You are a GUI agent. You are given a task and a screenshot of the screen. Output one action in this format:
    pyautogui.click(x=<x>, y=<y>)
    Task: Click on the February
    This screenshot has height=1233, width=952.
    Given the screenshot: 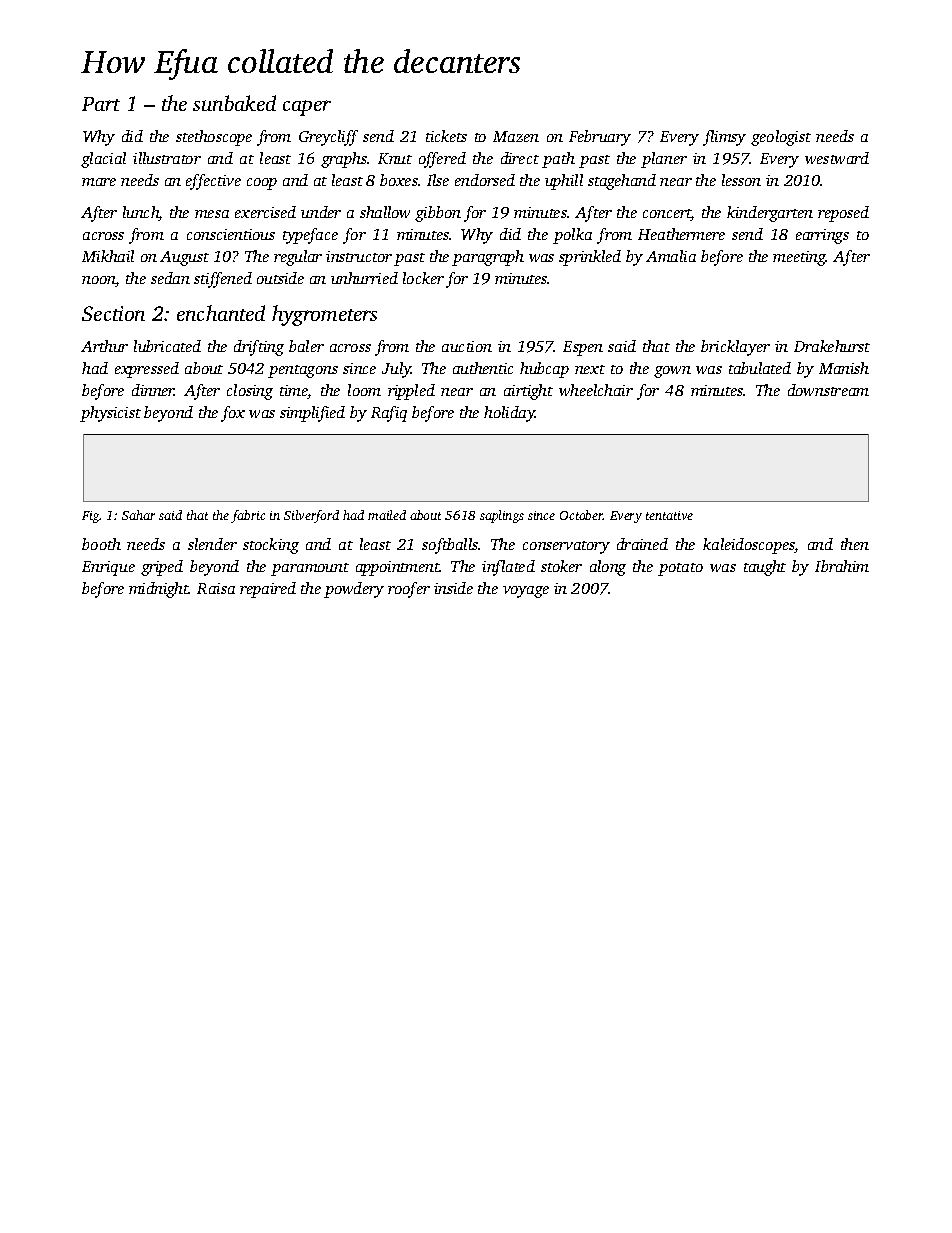 What is the action you would take?
    pyautogui.click(x=600, y=138)
